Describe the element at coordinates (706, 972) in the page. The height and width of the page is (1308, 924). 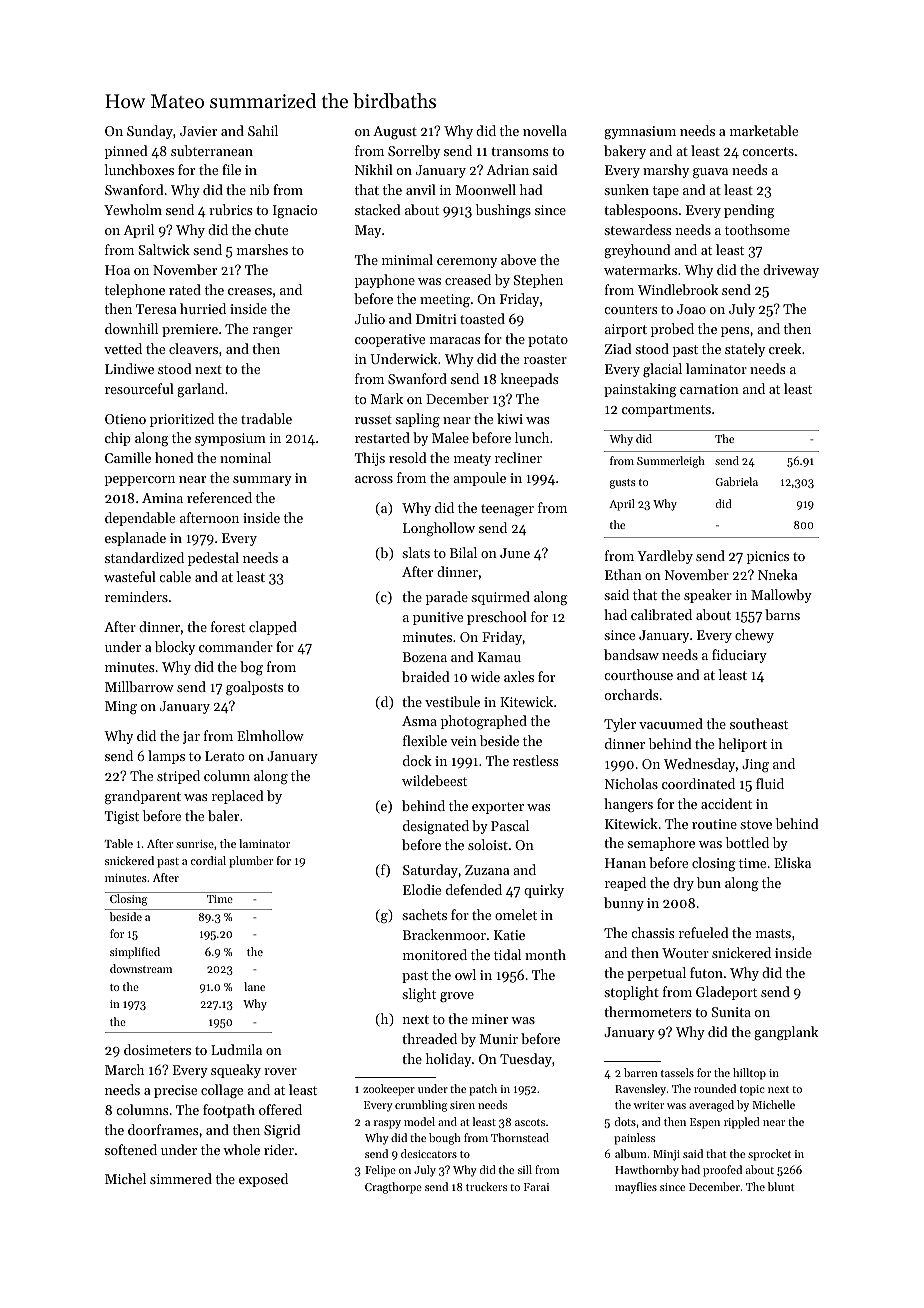
I see `futon` at that location.
